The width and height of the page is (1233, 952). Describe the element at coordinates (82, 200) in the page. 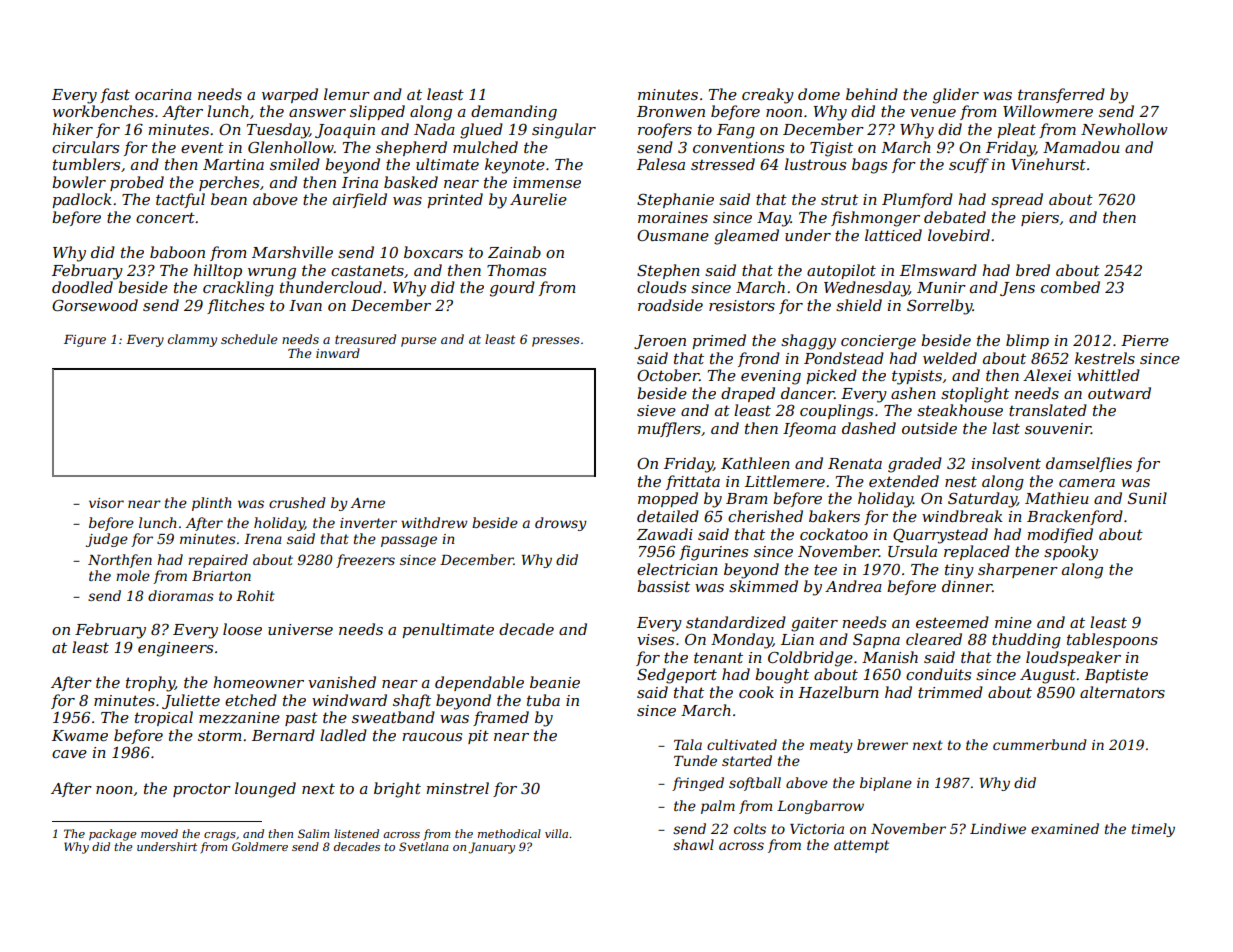

I see `padlock` at that location.
